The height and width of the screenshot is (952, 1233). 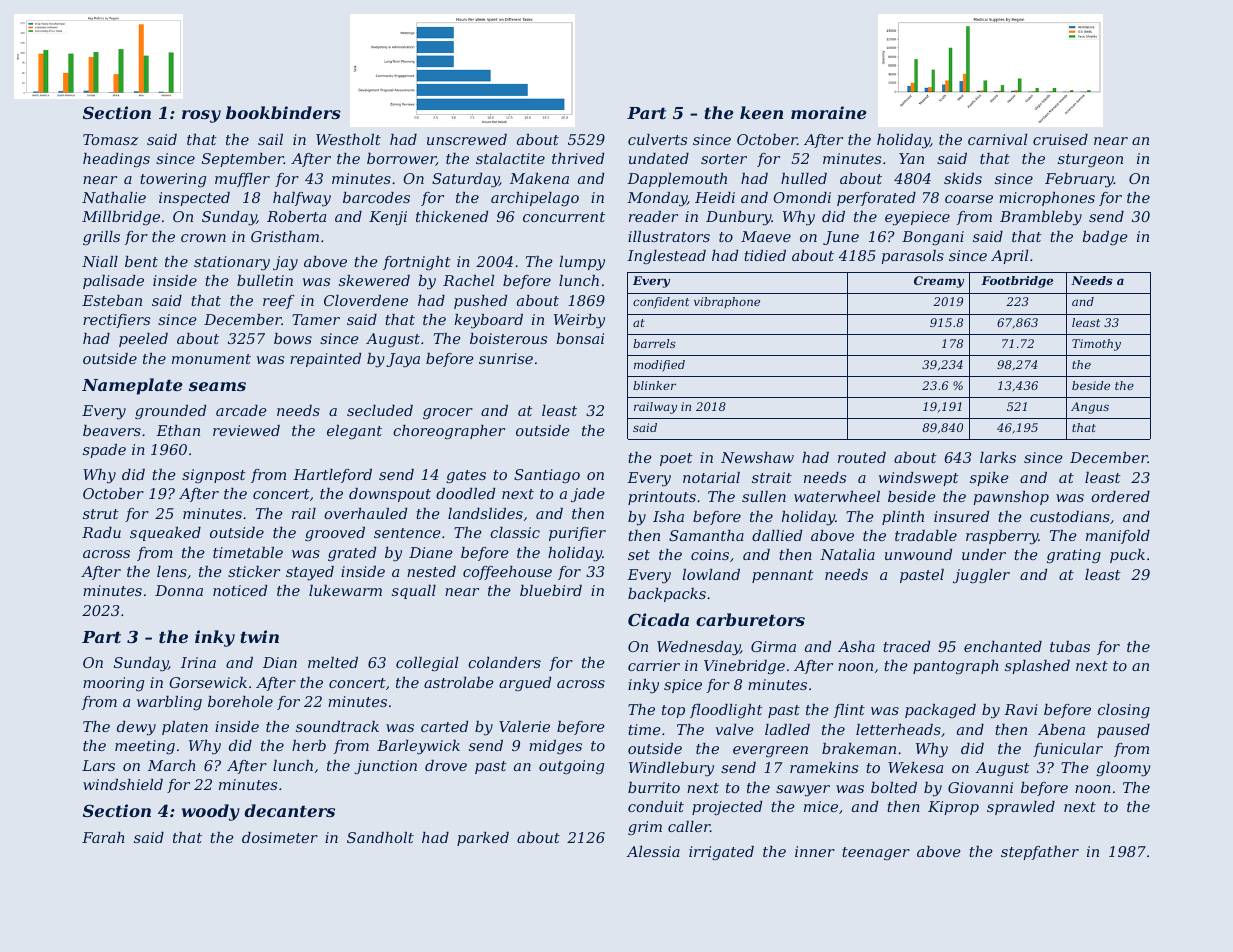 What do you see at coordinates (961, 516) in the screenshot?
I see `insured` at bounding box center [961, 516].
